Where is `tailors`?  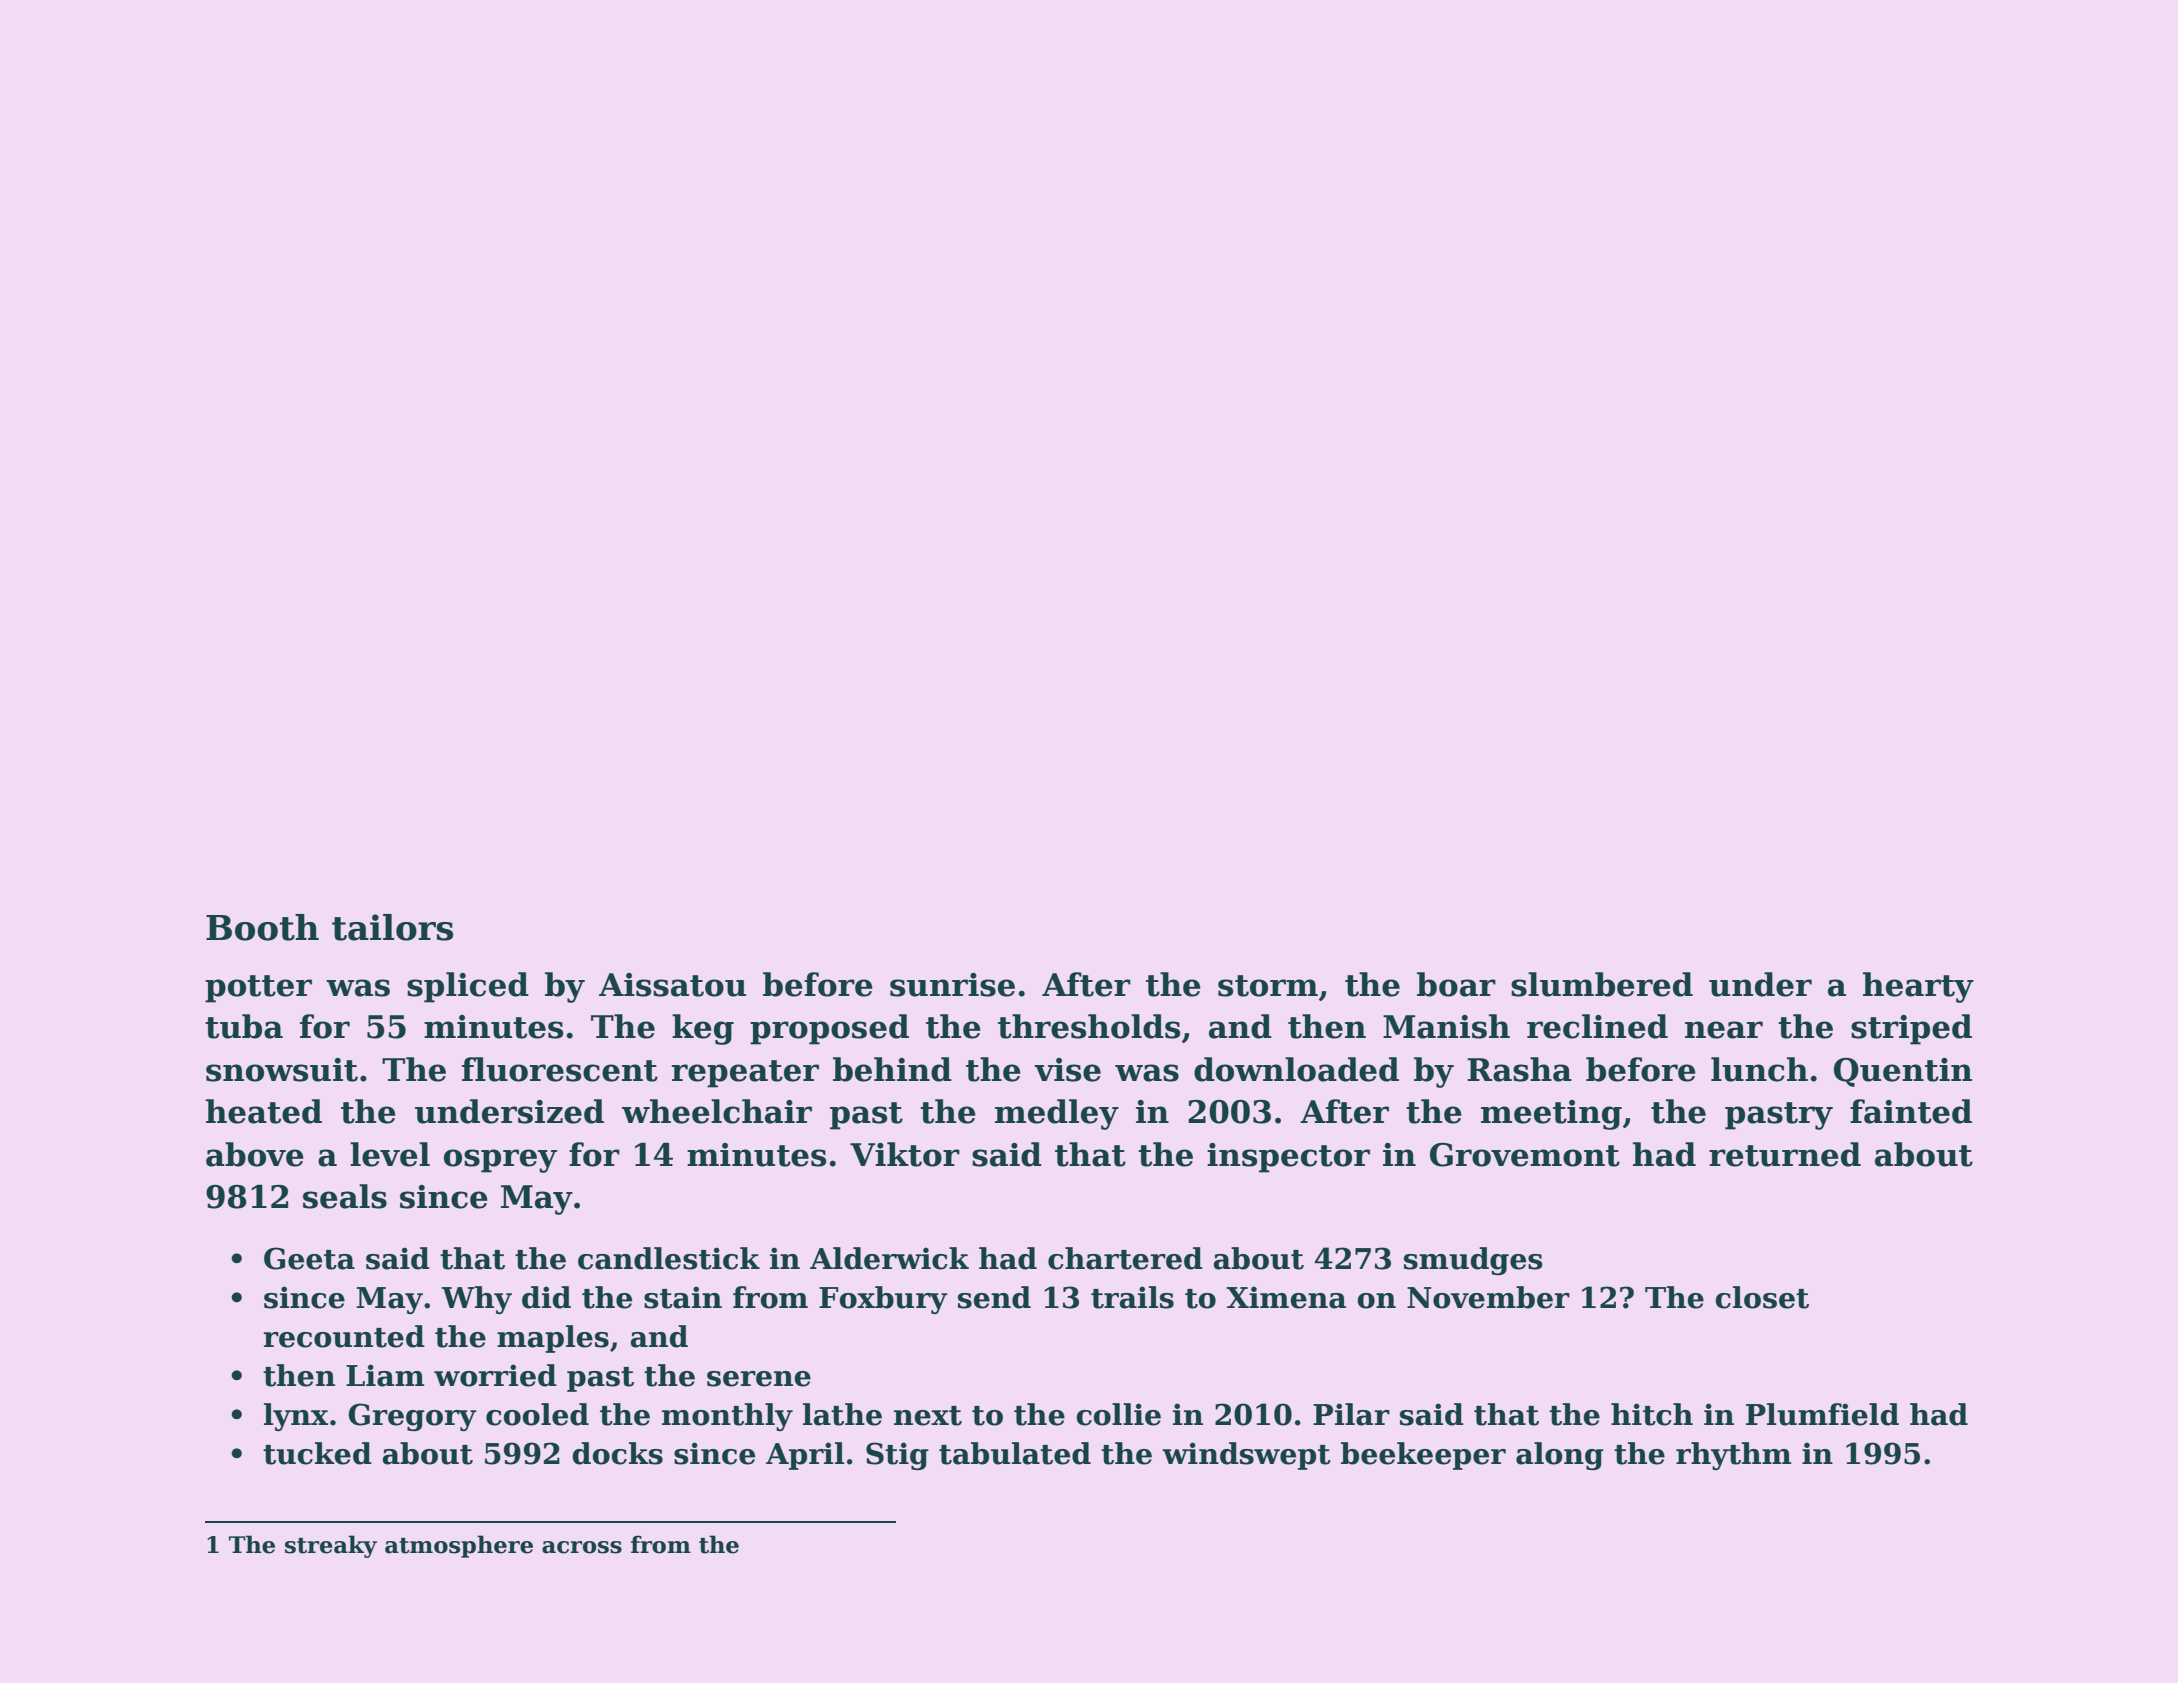 tailors is located at coordinates (392, 927).
